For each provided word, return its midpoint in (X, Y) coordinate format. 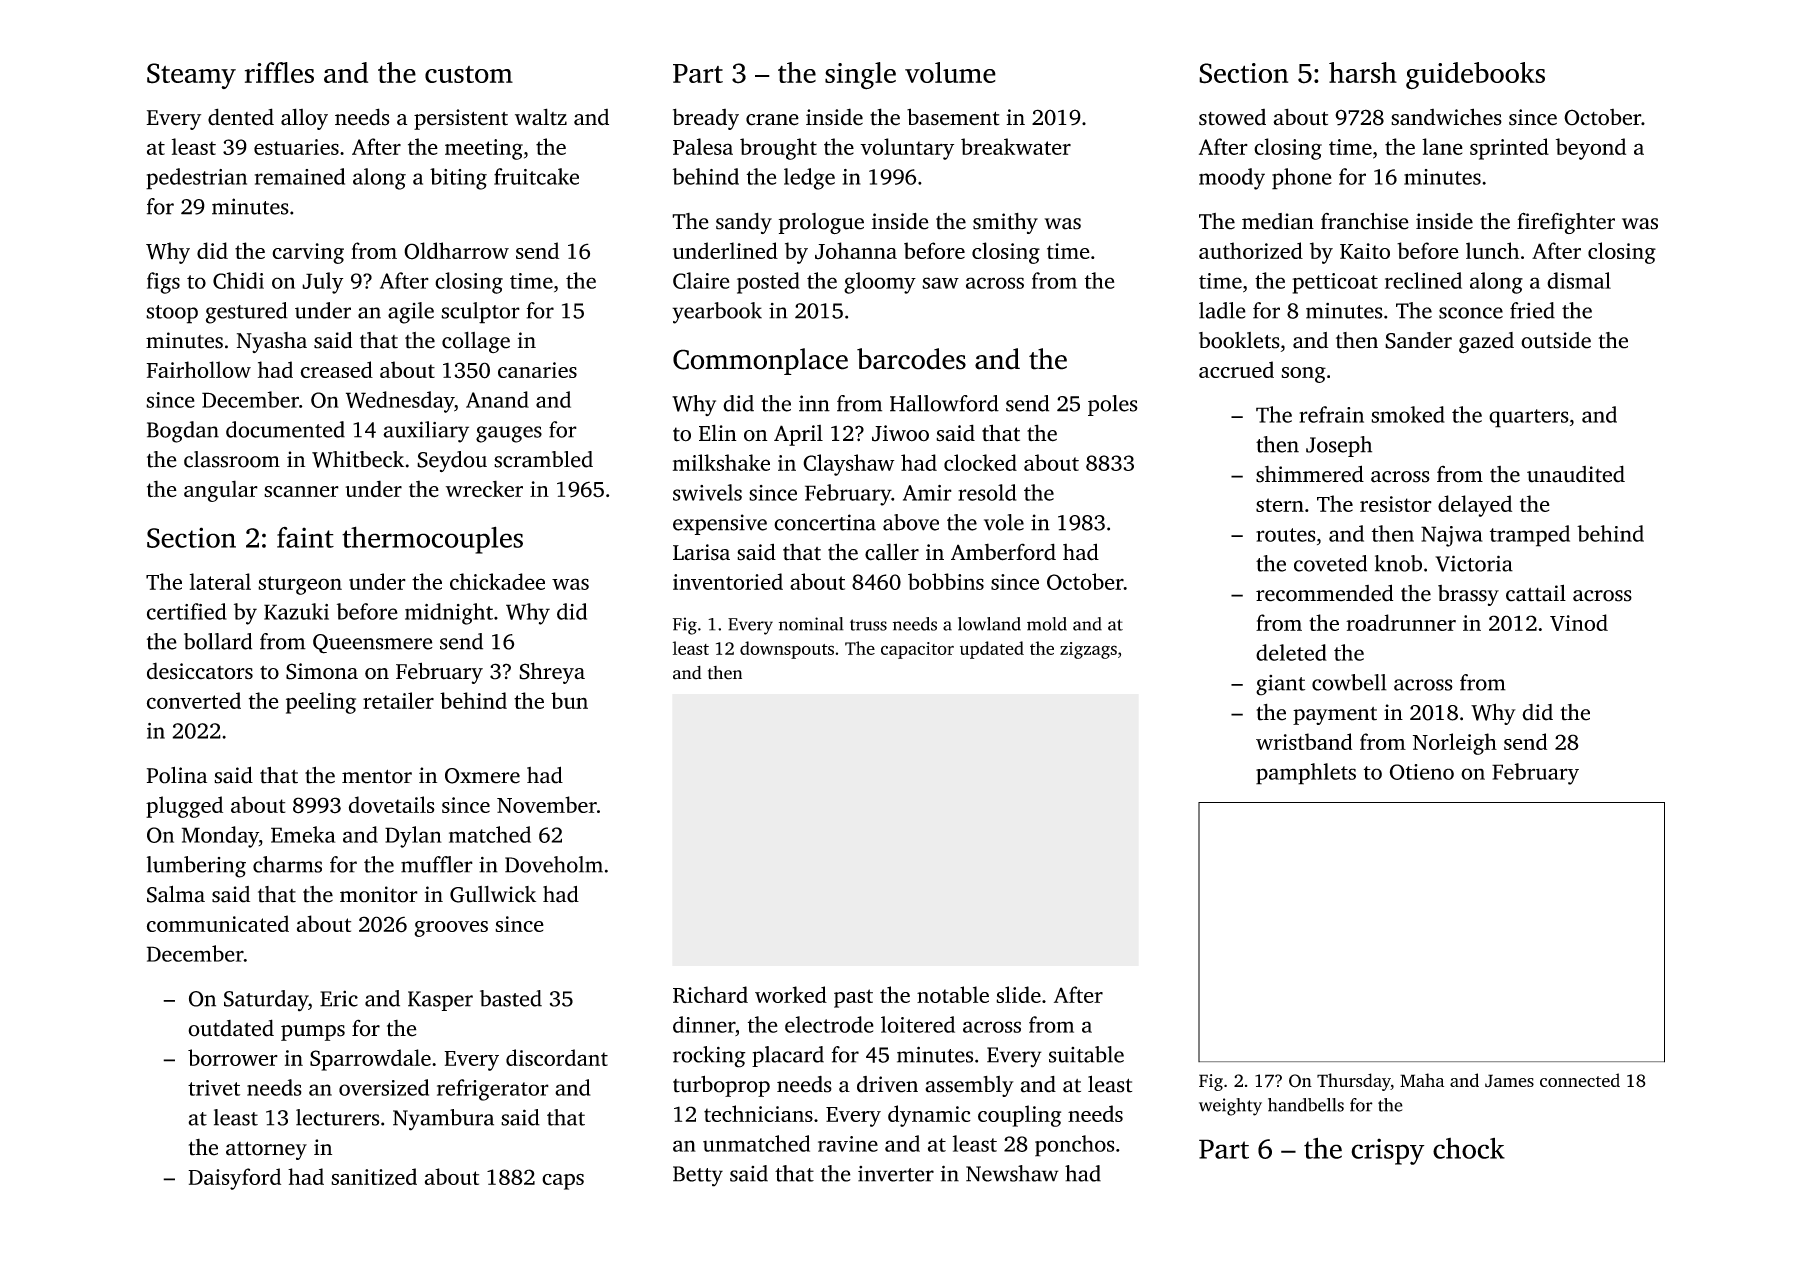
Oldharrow (456, 251)
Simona (322, 671)
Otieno (1422, 772)
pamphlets (1306, 774)
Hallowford (944, 403)
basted (511, 998)
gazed (1486, 343)
